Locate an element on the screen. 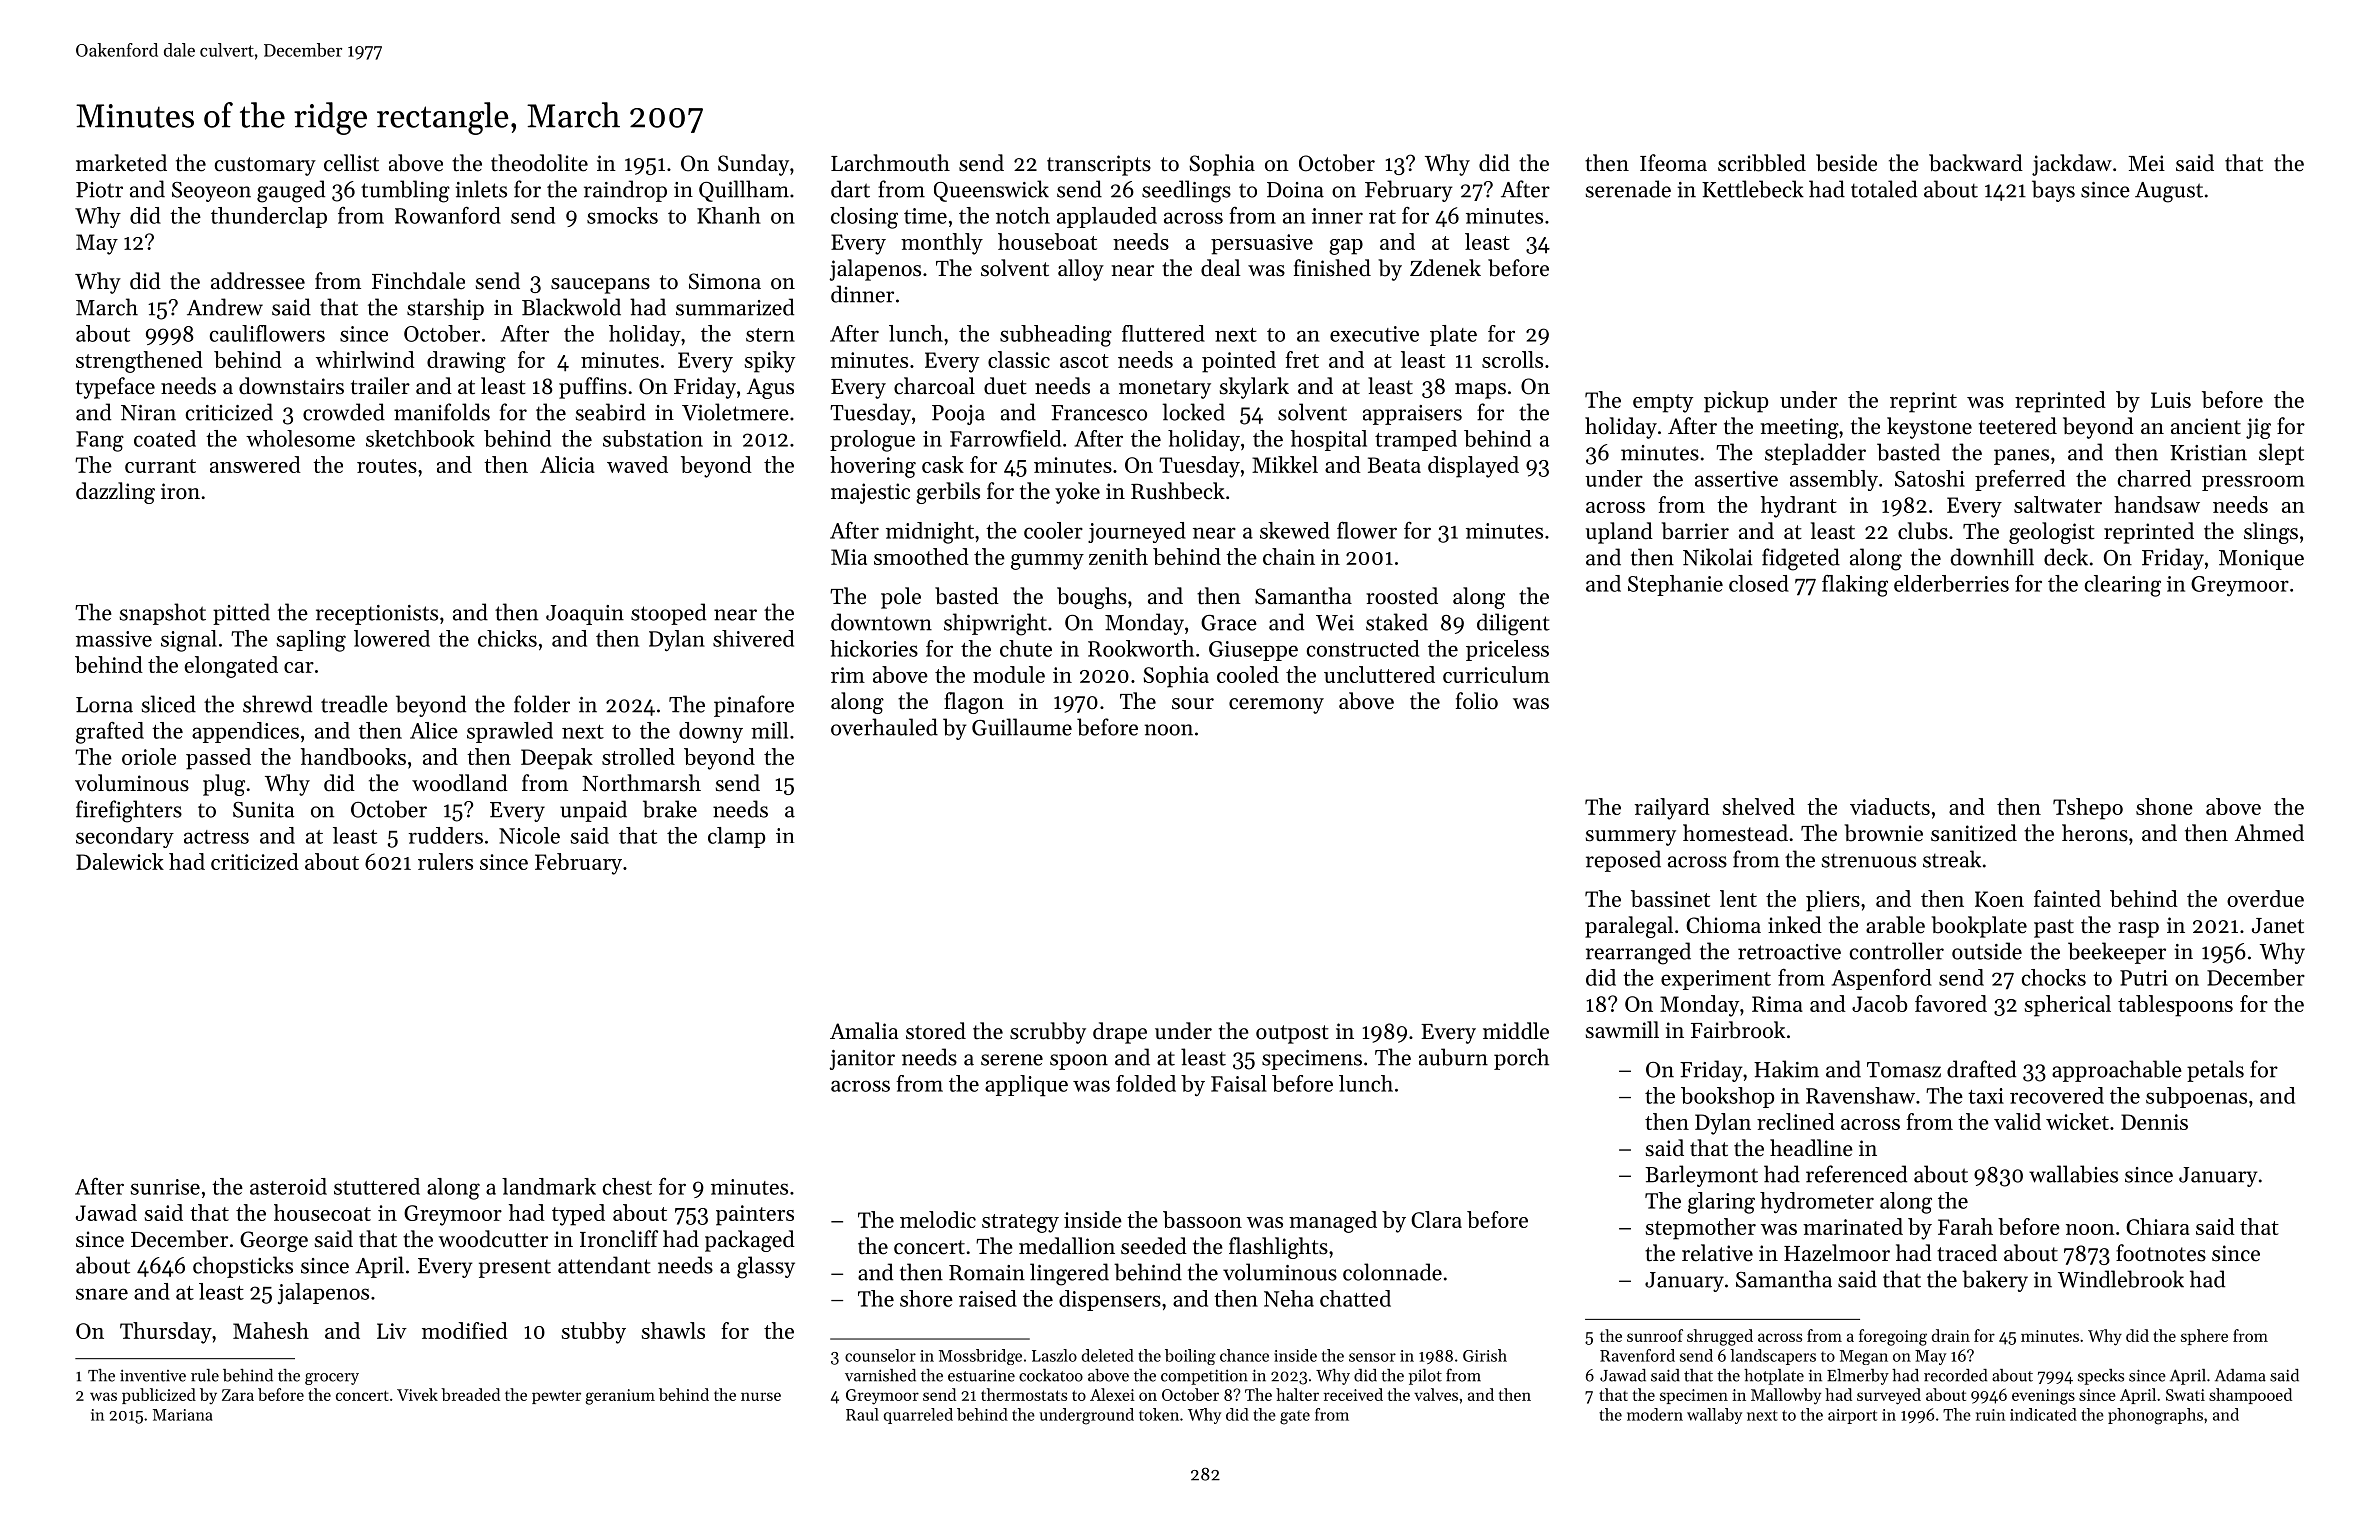 The height and width of the screenshot is (1540, 2380). customary is located at coordinates (265, 166).
